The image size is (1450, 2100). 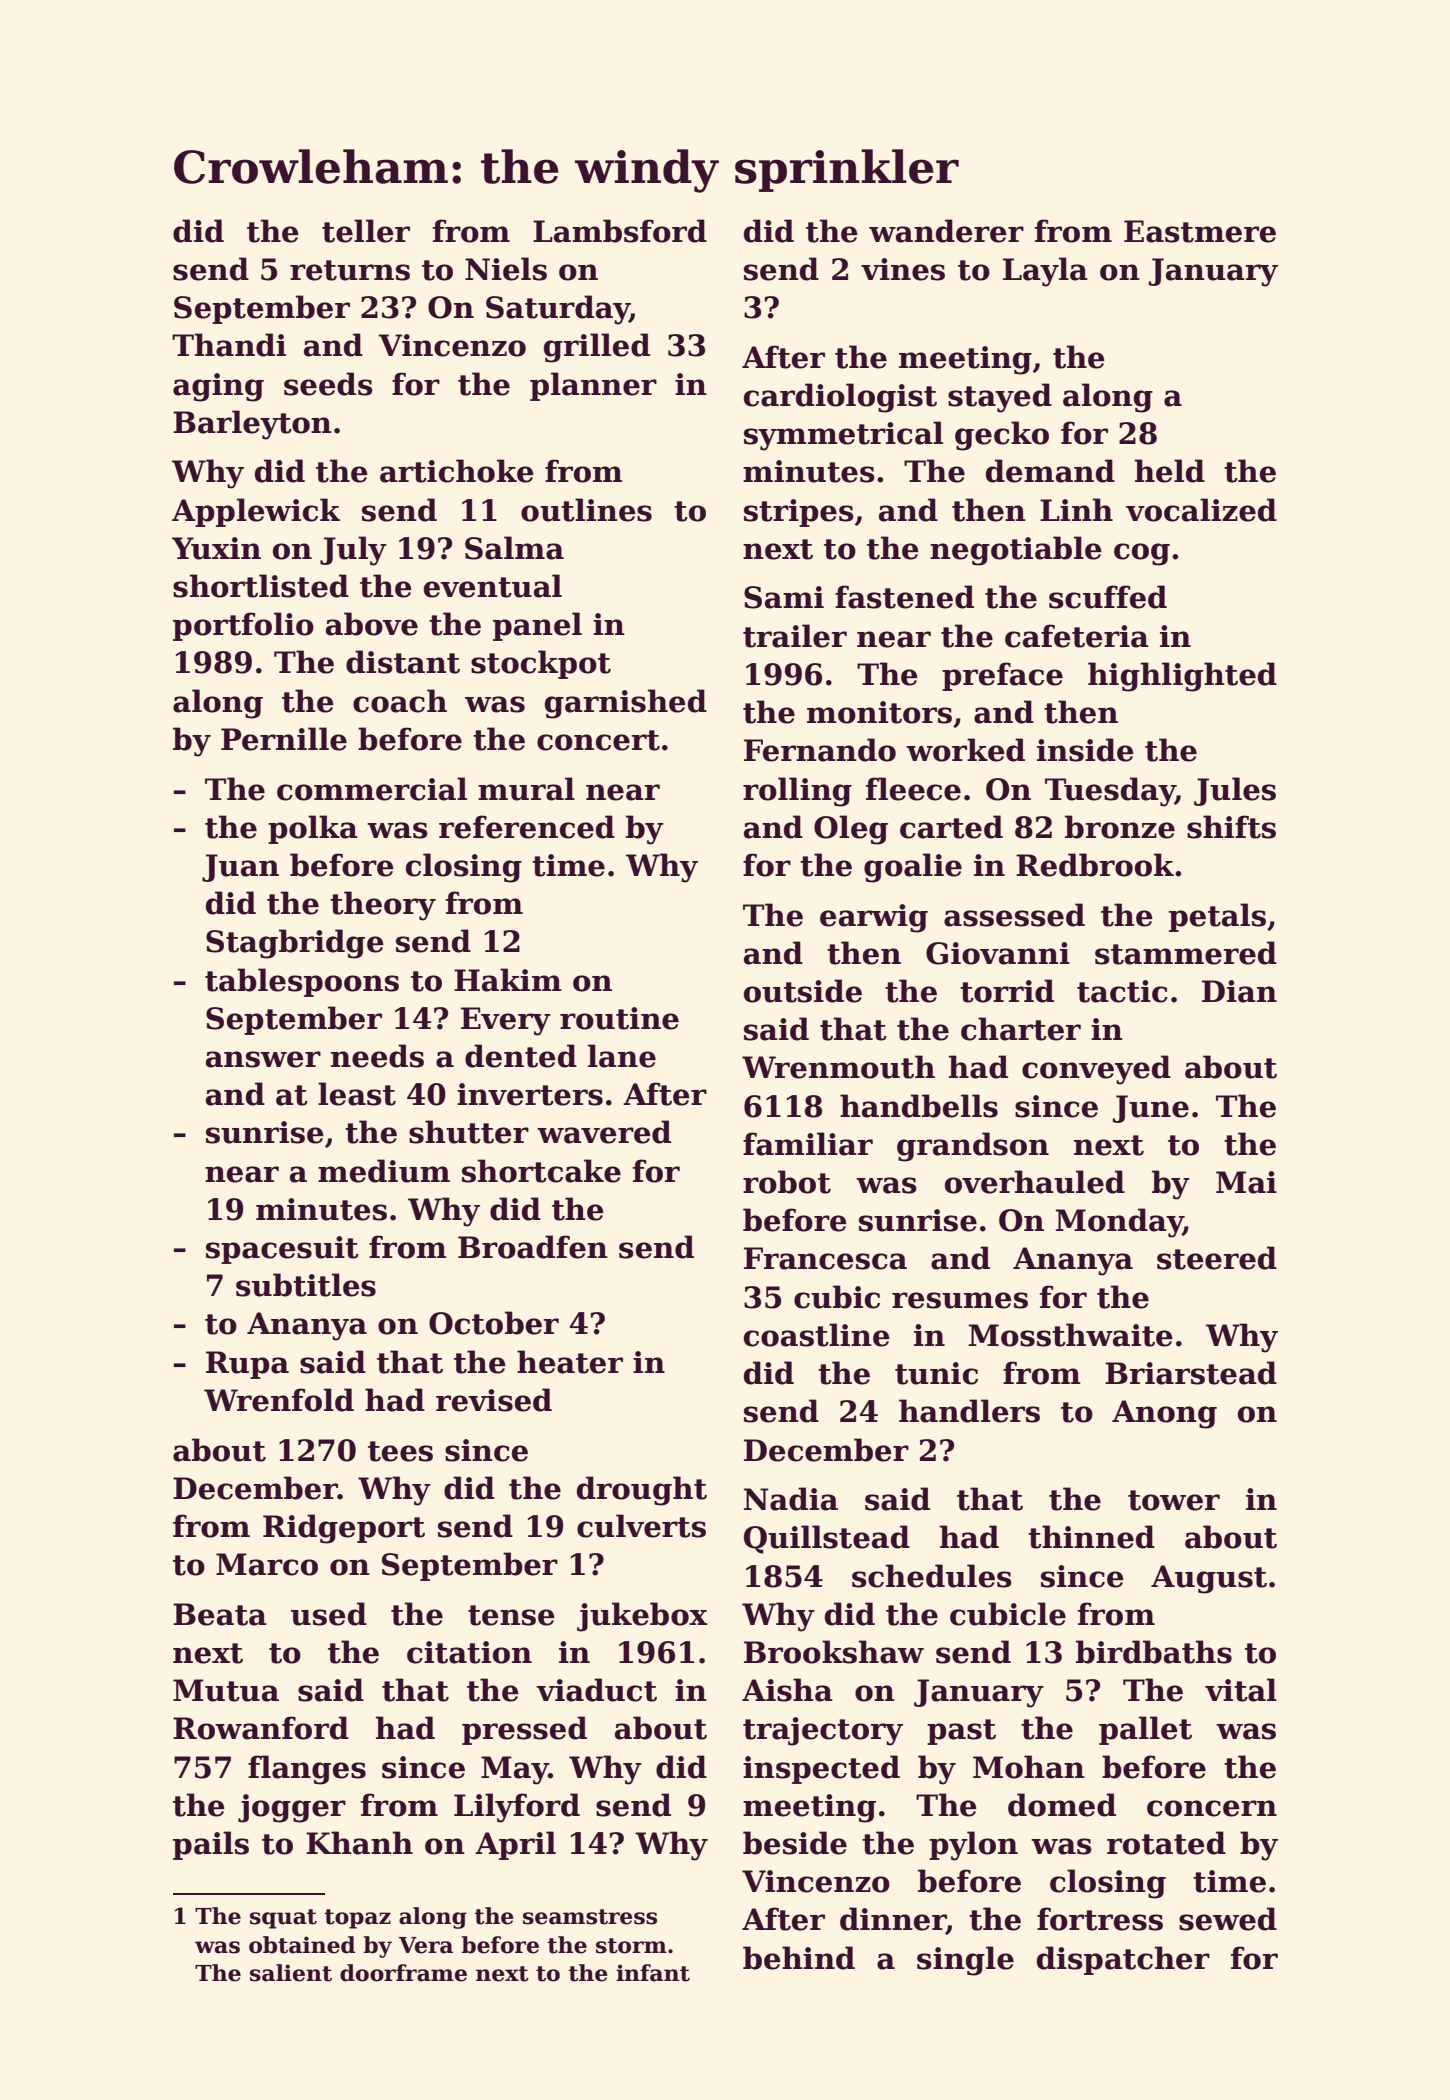 I want to click on coastline, so click(x=817, y=1335).
